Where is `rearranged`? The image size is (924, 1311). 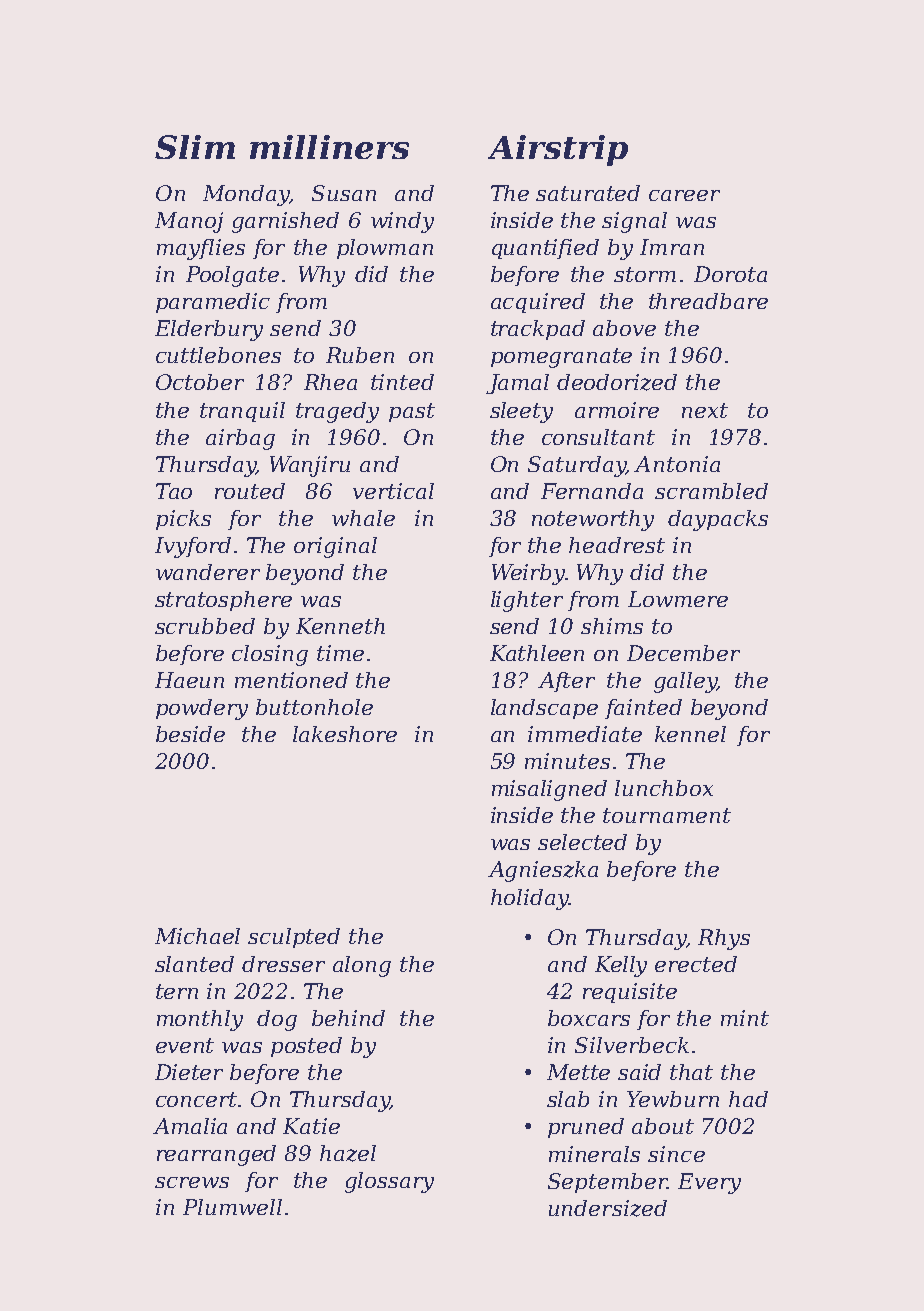 rearranged is located at coordinates (216, 1155).
